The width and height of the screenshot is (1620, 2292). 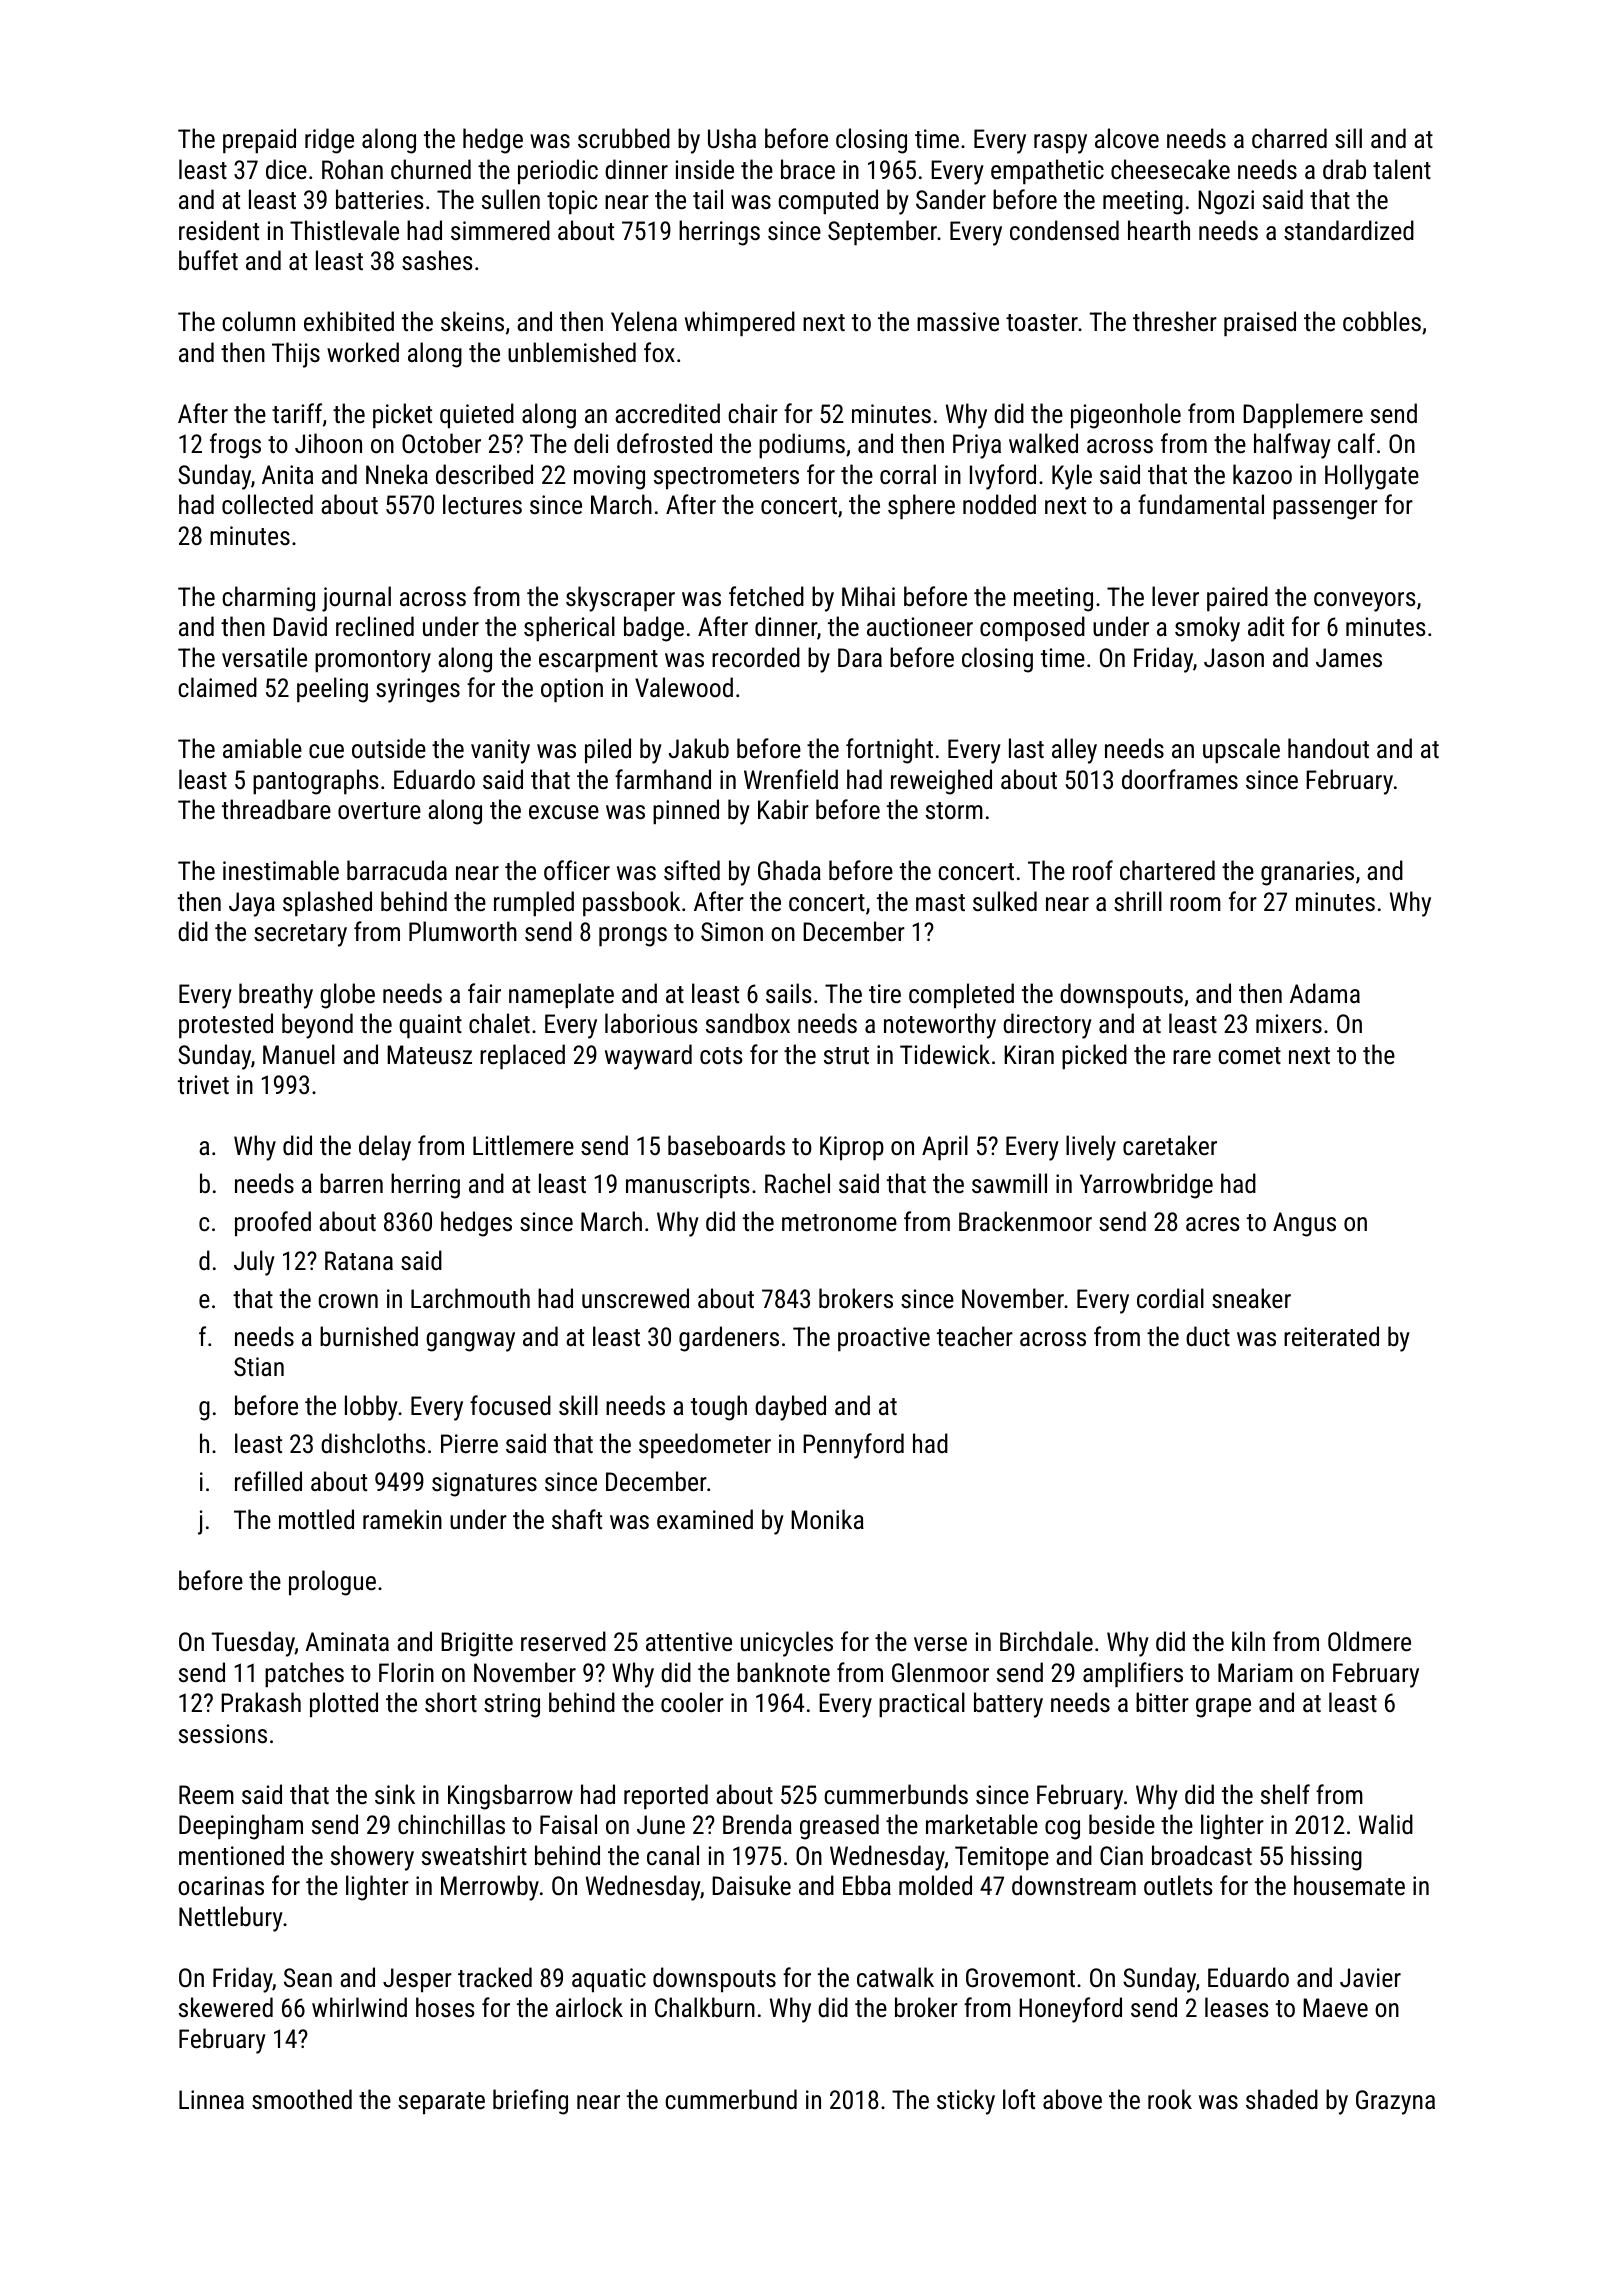 I want to click on reserved, so click(x=563, y=1641).
